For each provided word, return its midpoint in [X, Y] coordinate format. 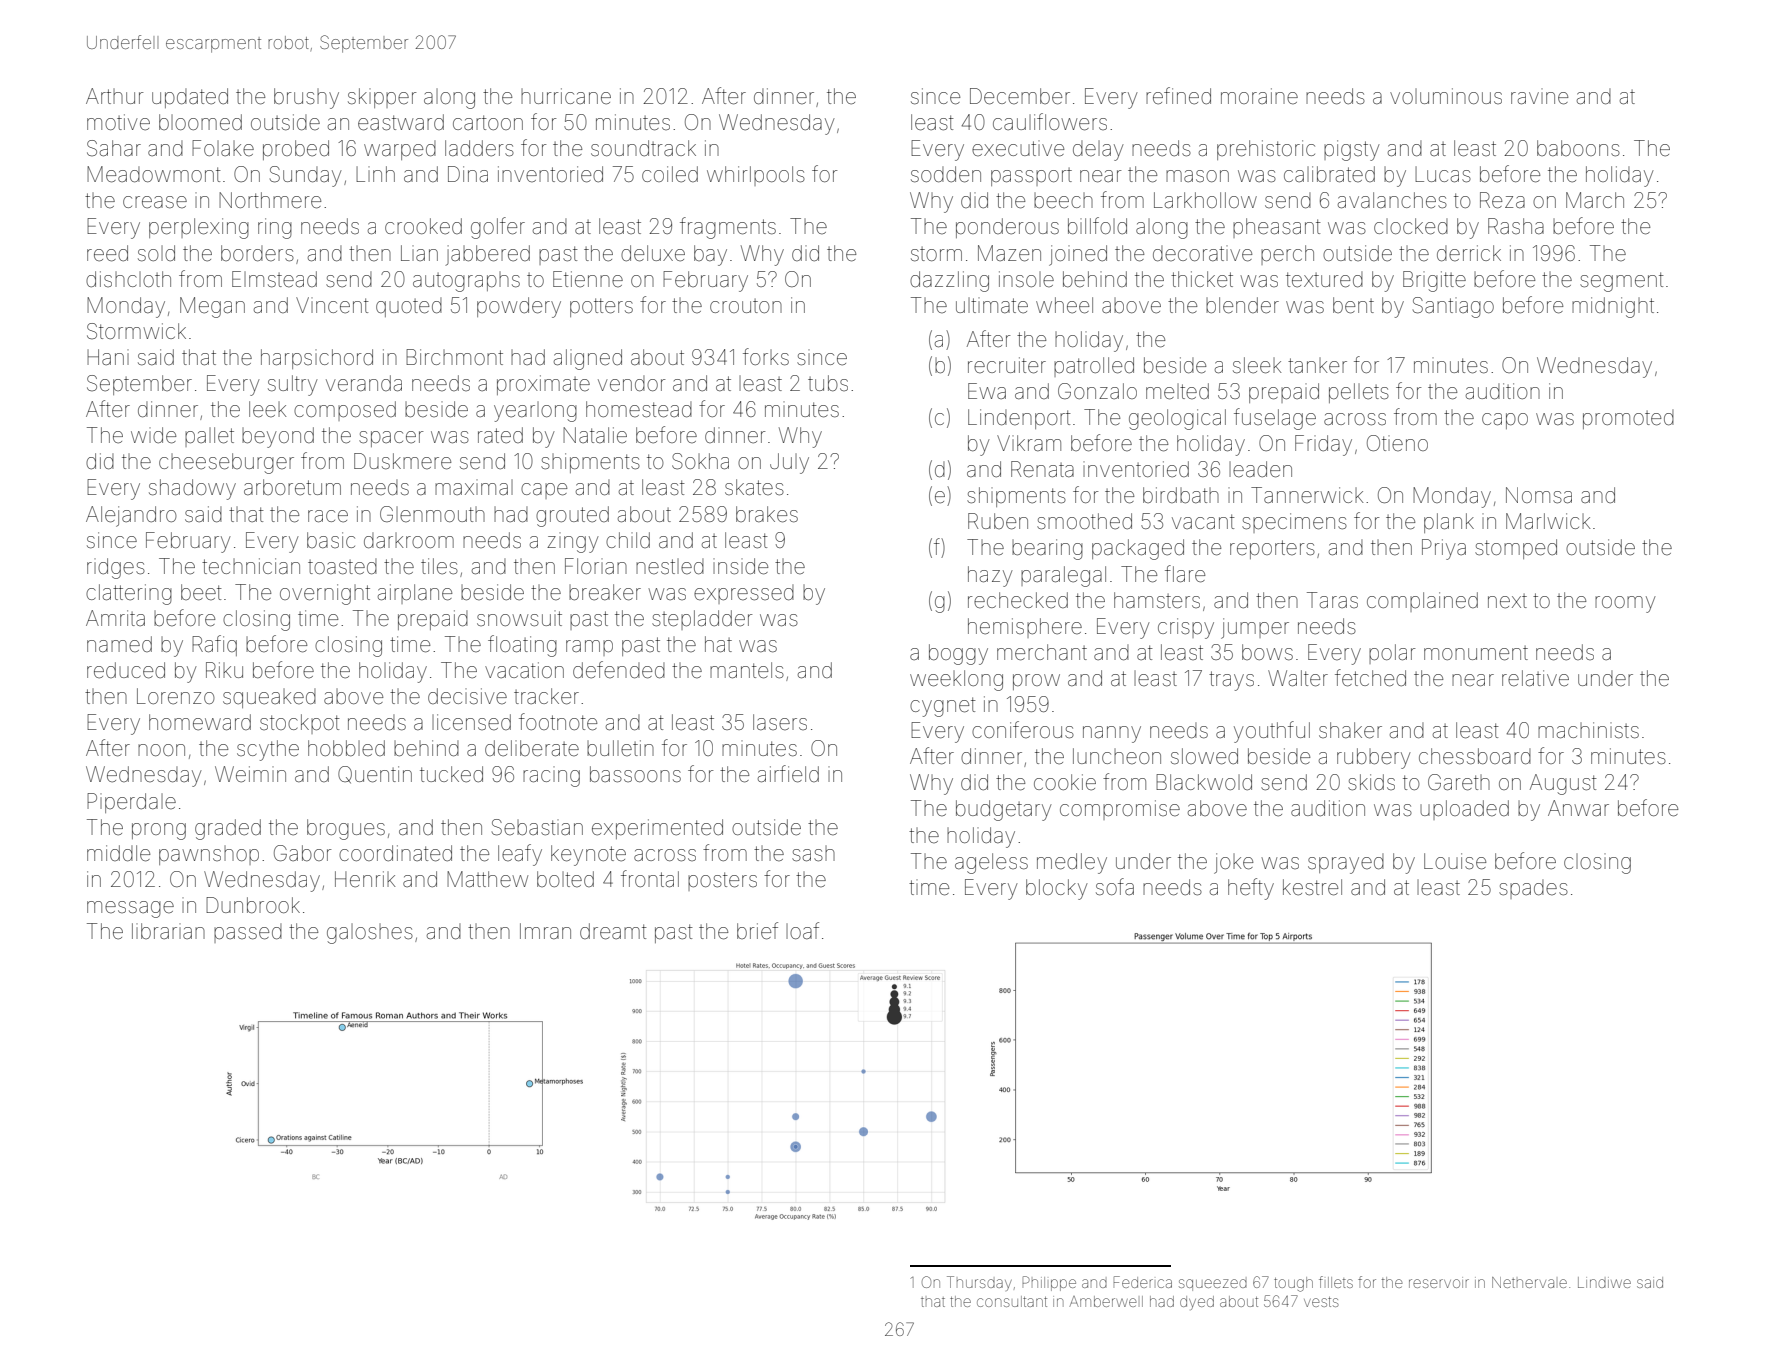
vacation [524, 670]
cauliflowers [1050, 122]
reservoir [1439, 1282]
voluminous [1446, 96]
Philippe [1049, 1283]
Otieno [1397, 443]
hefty [1251, 889]
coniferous [1023, 729]
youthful [1272, 732]
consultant [1012, 1301]
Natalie [595, 435]
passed [248, 933]
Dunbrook [253, 905]
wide [153, 435]
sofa [1115, 886]
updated [190, 98]
